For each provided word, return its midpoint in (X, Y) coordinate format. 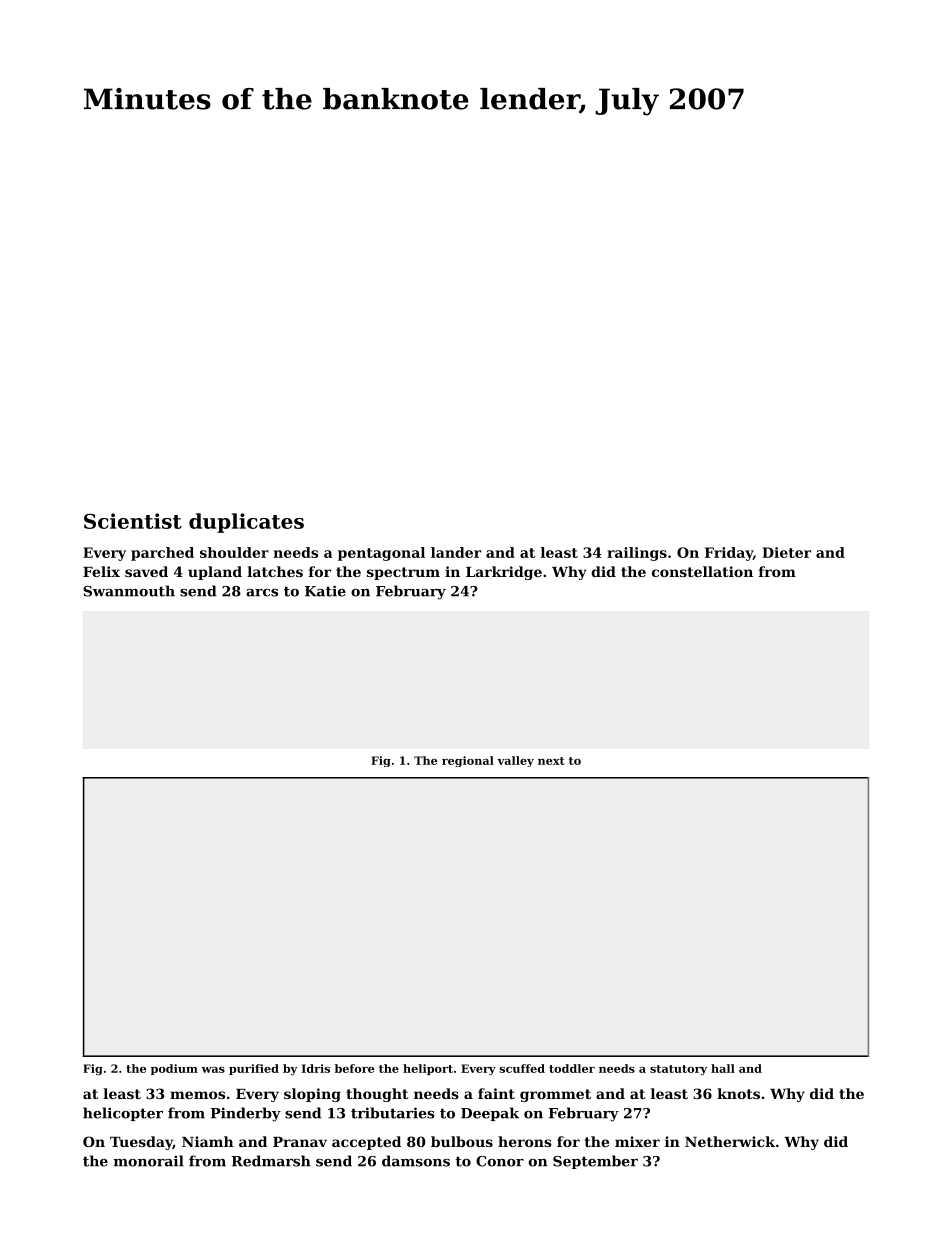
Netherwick (730, 1141)
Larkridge (504, 573)
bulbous (462, 1141)
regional (468, 761)
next (551, 761)
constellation (702, 571)
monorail (149, 1161)
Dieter (786, 552)
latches (275, 571)
